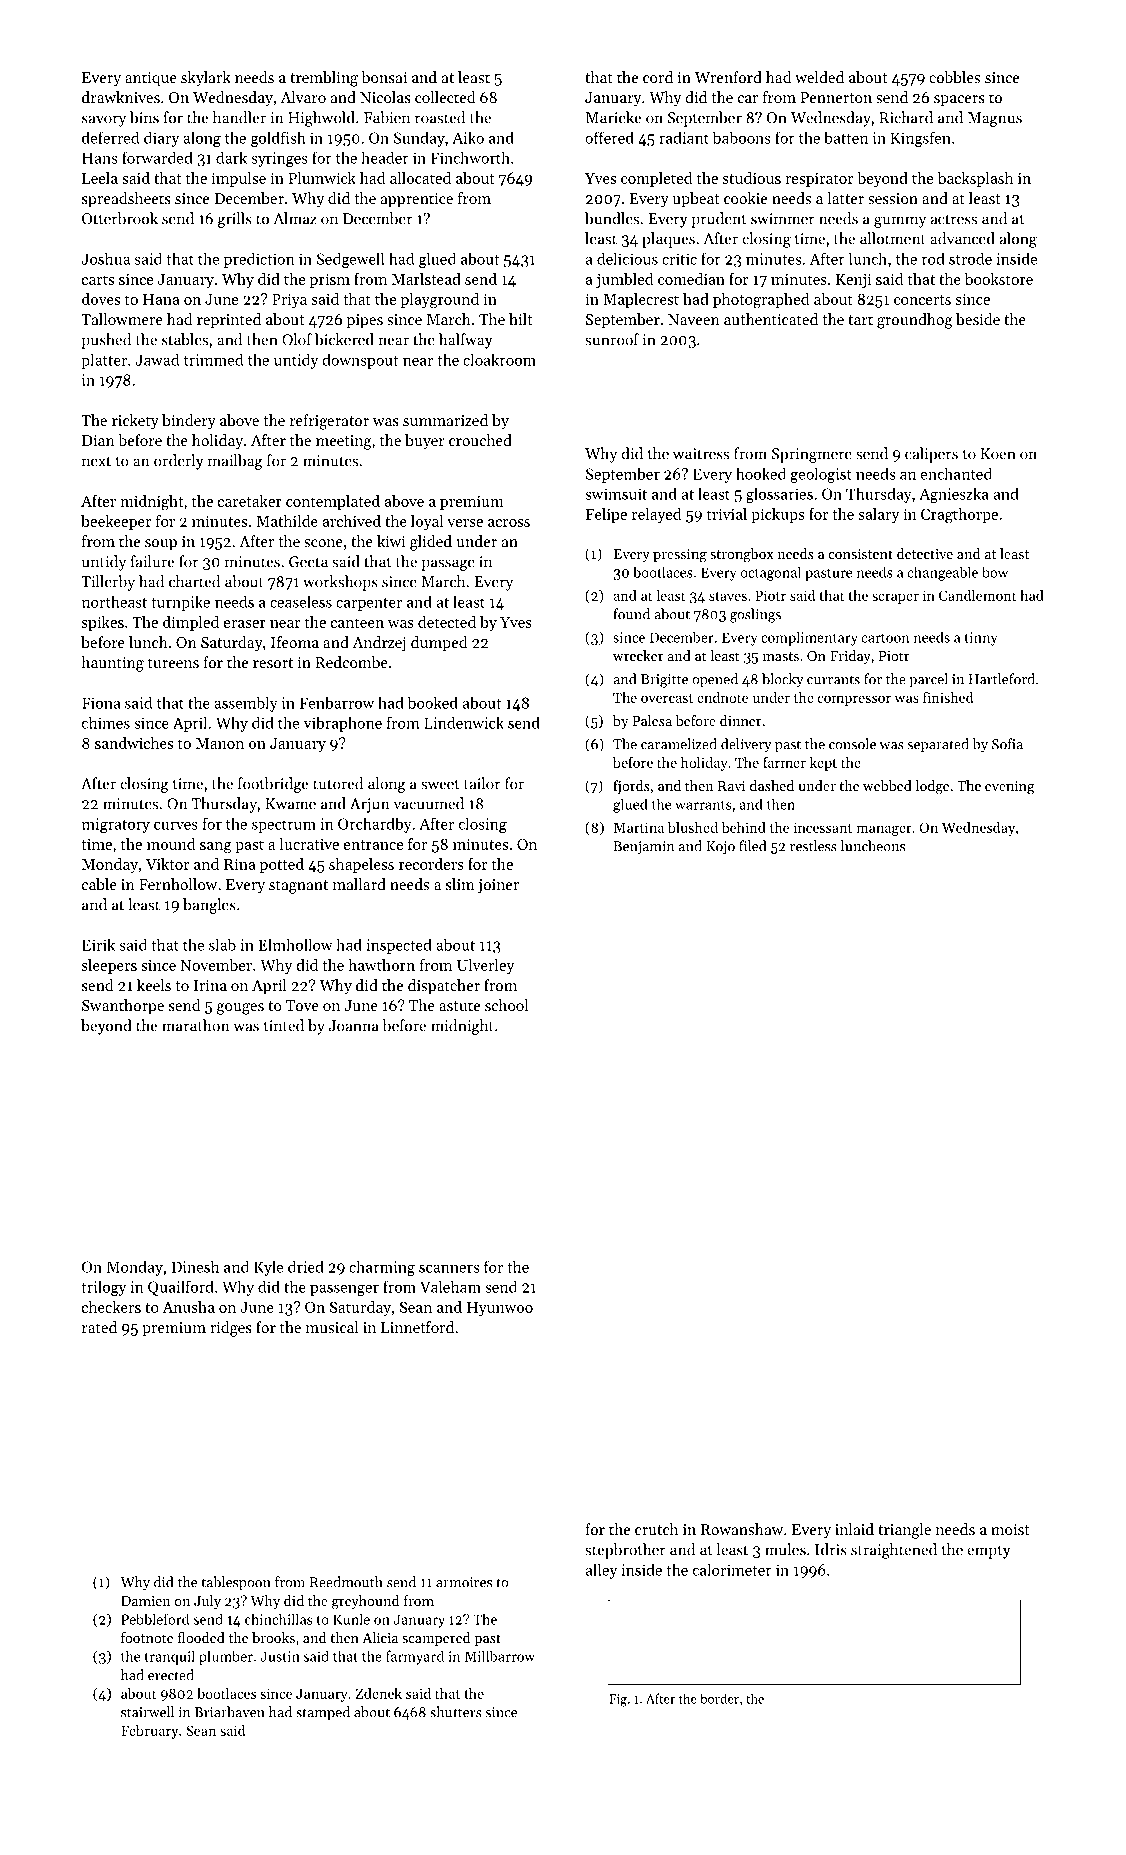 This page has width=1126, height=1855. Describe the element at coordinates (643, 848) in the page. I see `Benjamin` at that location.
